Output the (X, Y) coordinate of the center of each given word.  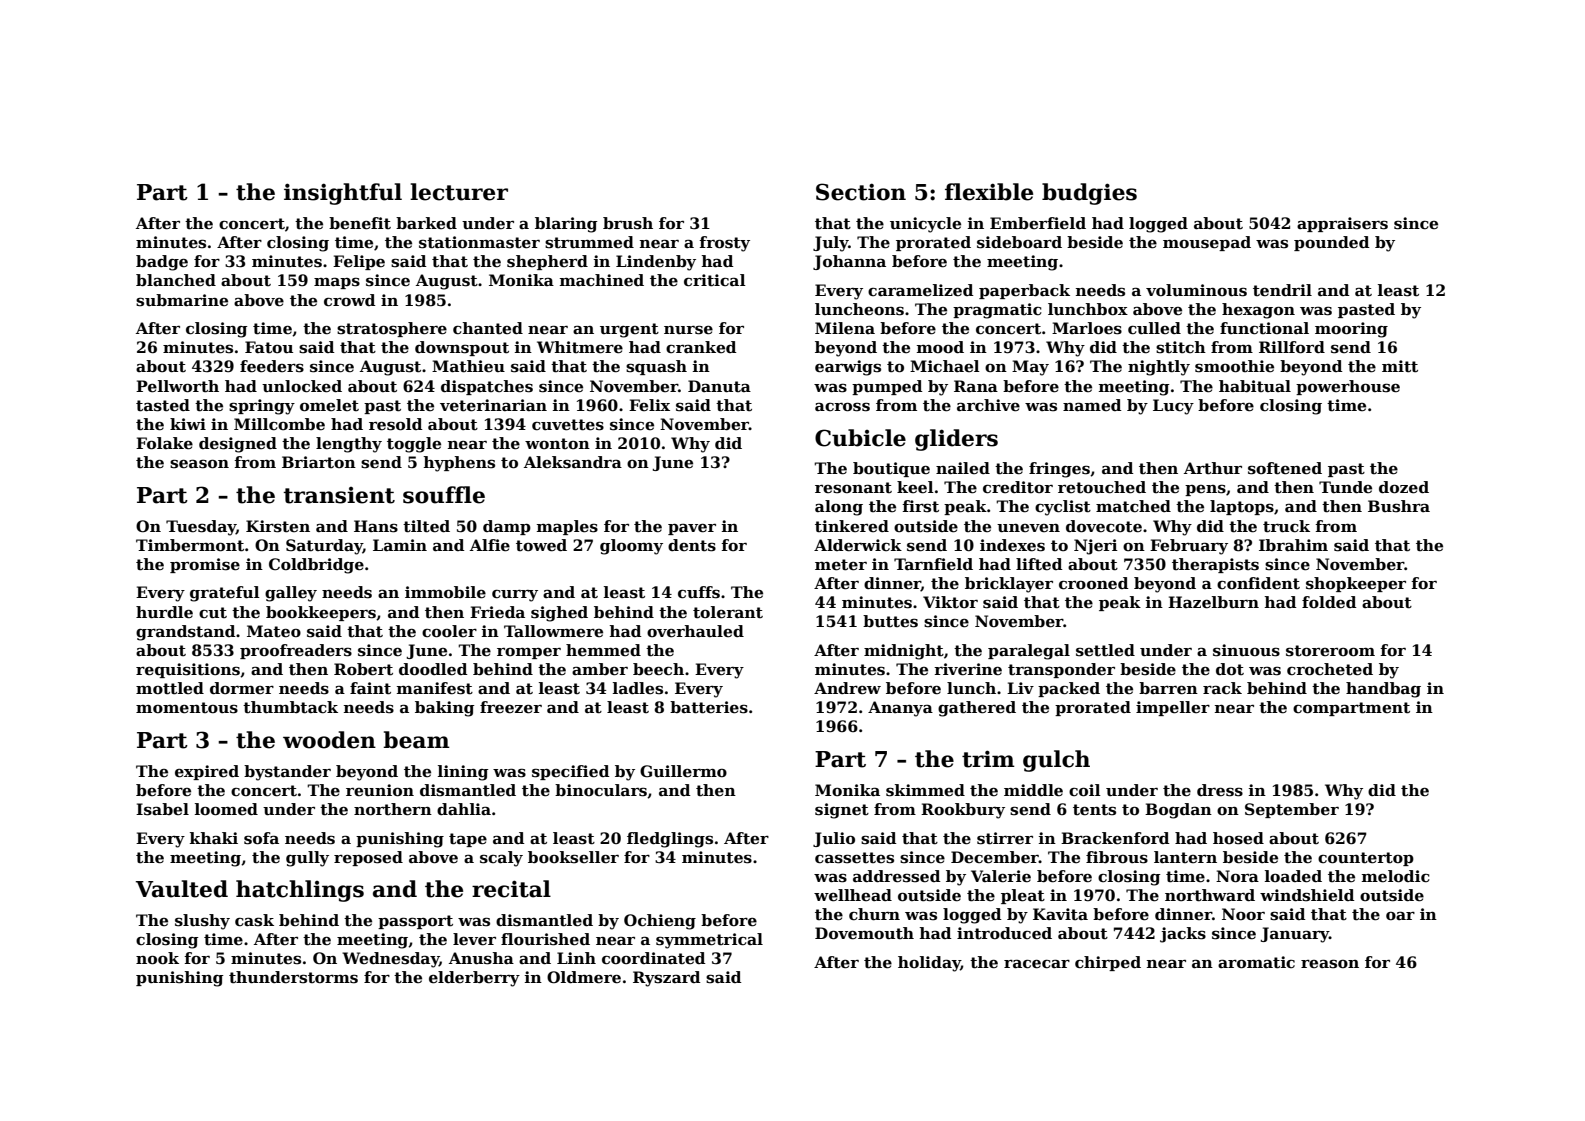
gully (307, 859)
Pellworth (177, 386)
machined (602, 280)
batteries (709, 707)
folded (1329, 602)
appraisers (1342, 224)
